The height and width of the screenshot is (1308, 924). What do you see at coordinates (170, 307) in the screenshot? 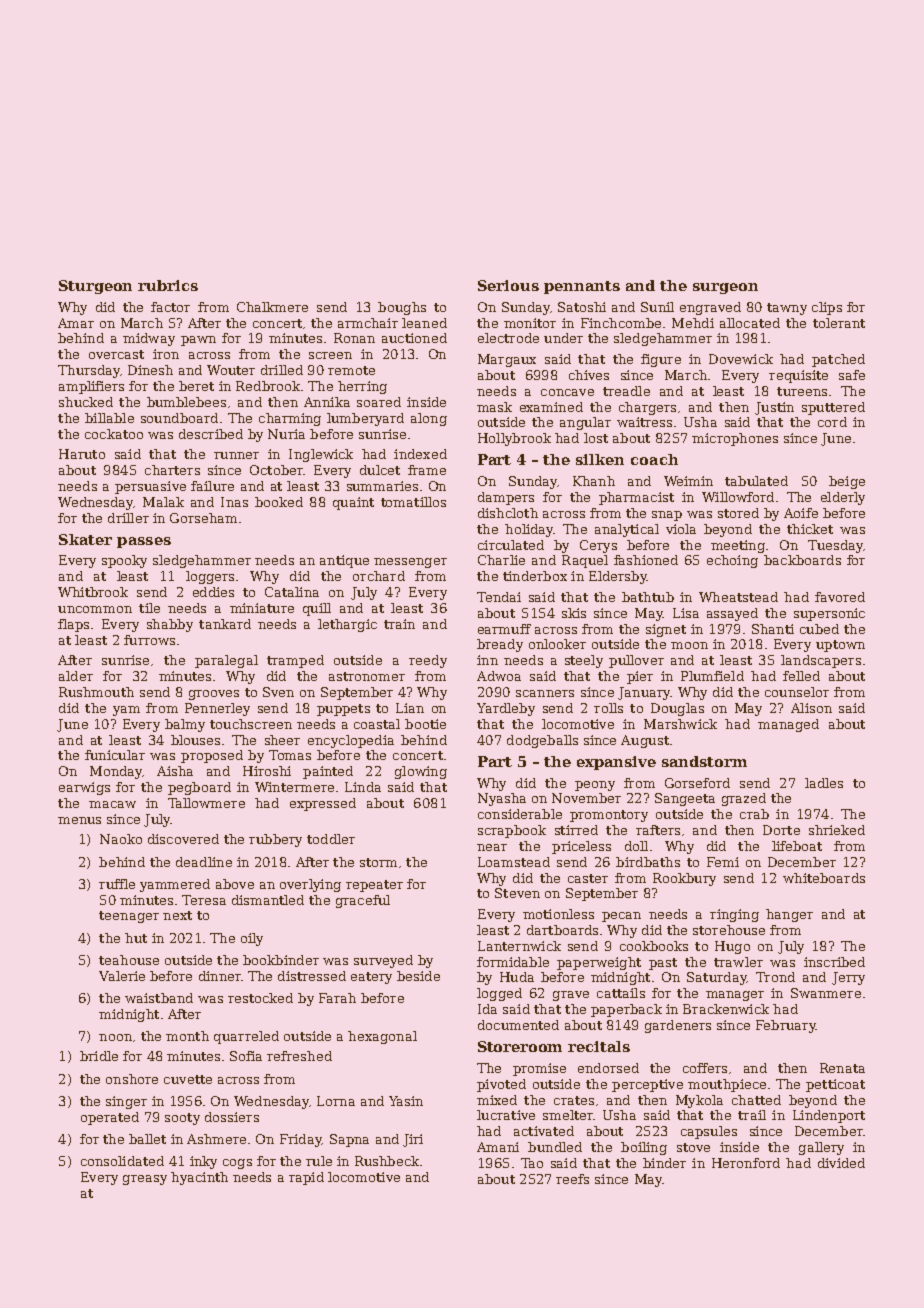
I see `factor` at bounding box center [170, 307].
